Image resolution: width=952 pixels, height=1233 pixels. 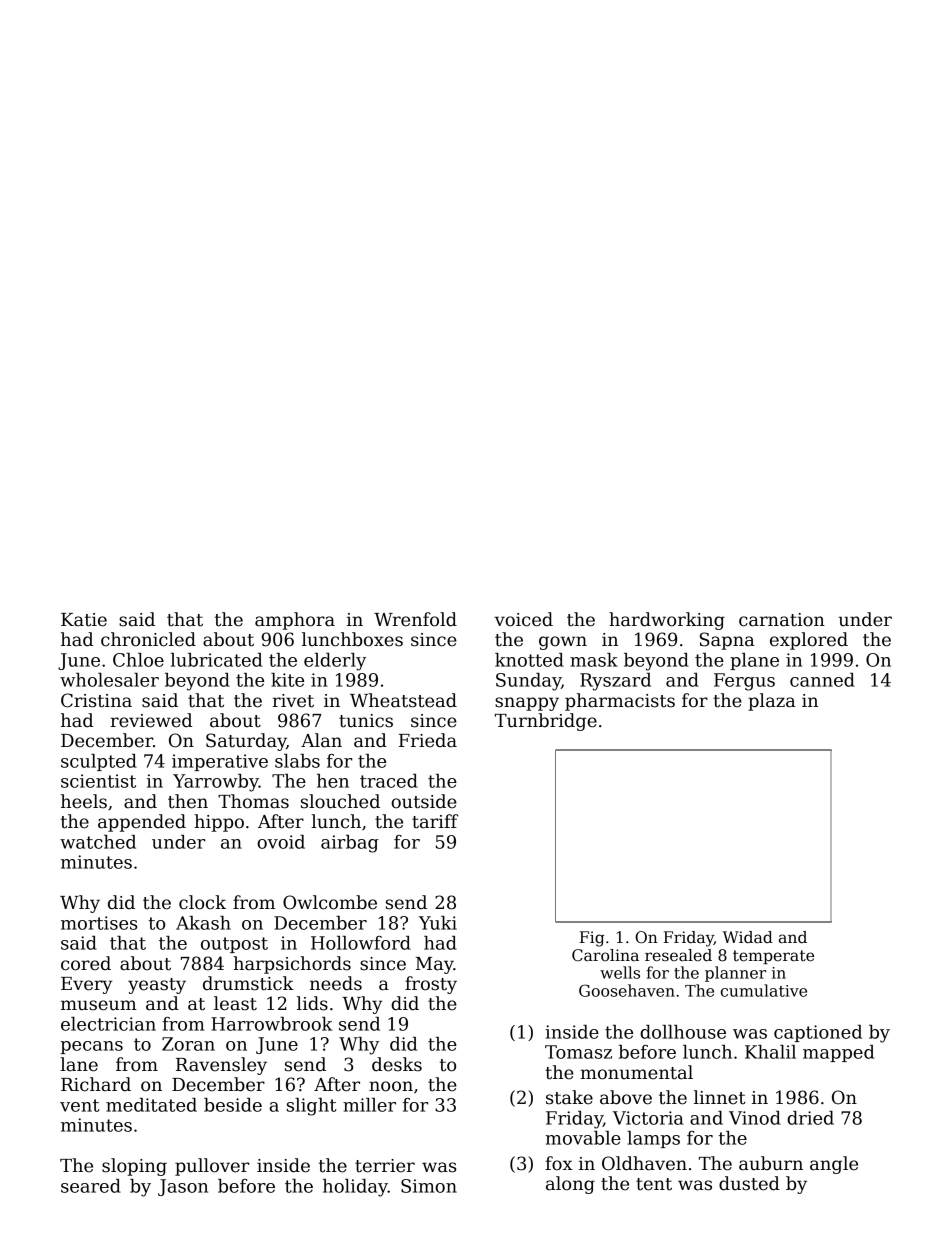 What do you see at coordinates (415, 619) in the screenshot?
I see `Wrenfold` at bounding box center [415, 619].
